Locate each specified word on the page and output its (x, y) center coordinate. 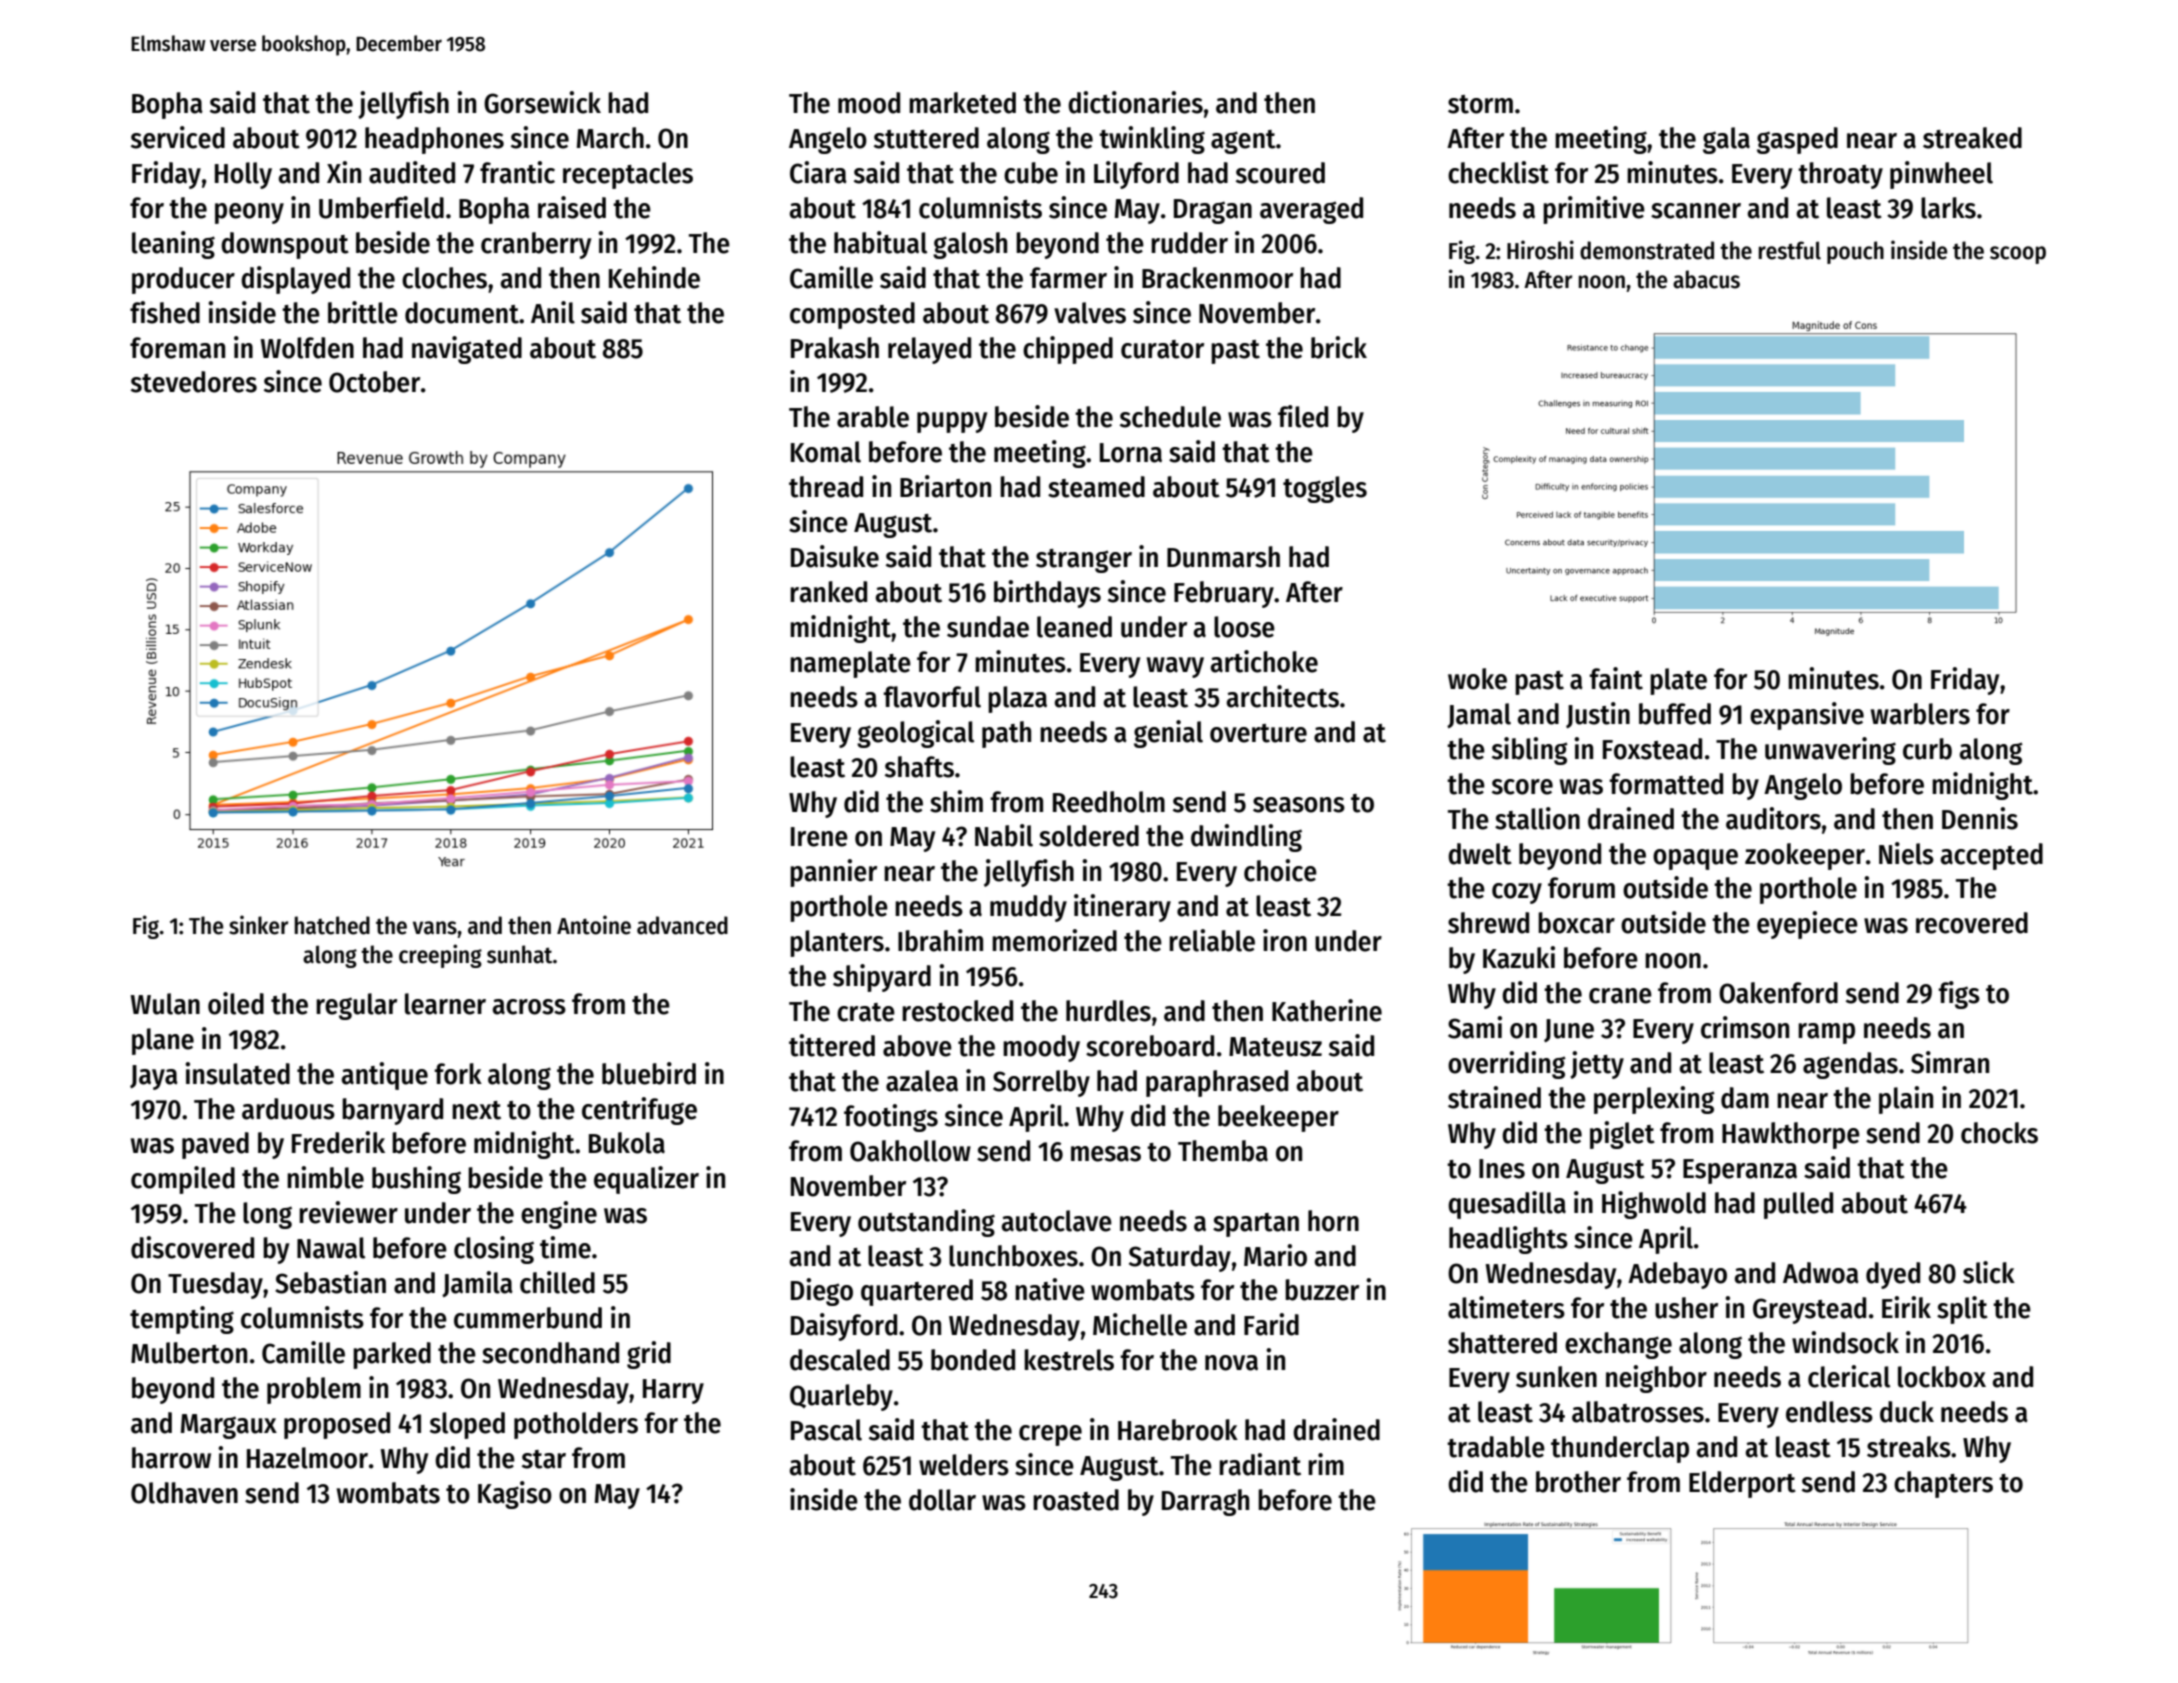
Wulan (165, 1004)
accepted (1991, 856)
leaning (173, 245)
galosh (970, 245)
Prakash (835, 348)
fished (165, 312)
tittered (832, 1045)
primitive (1594, 210)
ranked (828, 592)
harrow (171, 1458)
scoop (2018, 255)
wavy (1175, 667)
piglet (1622, 1135)
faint (1616, 678)
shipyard (882, 978)
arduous (288, 1109)
